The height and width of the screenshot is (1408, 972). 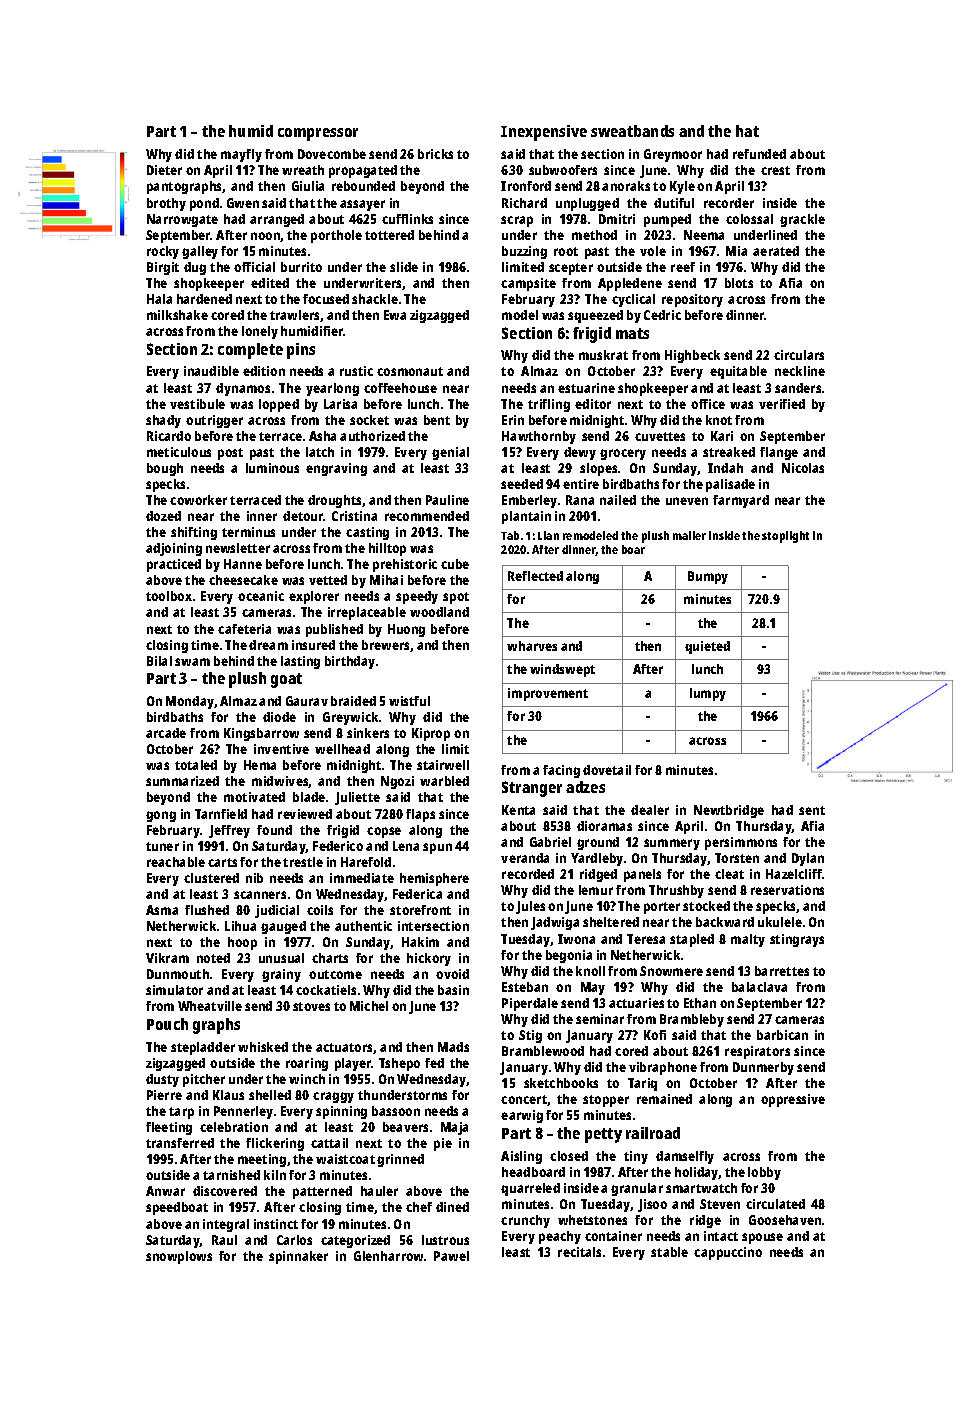 I want to click on Pouch, so click(x=167, y=1024).
